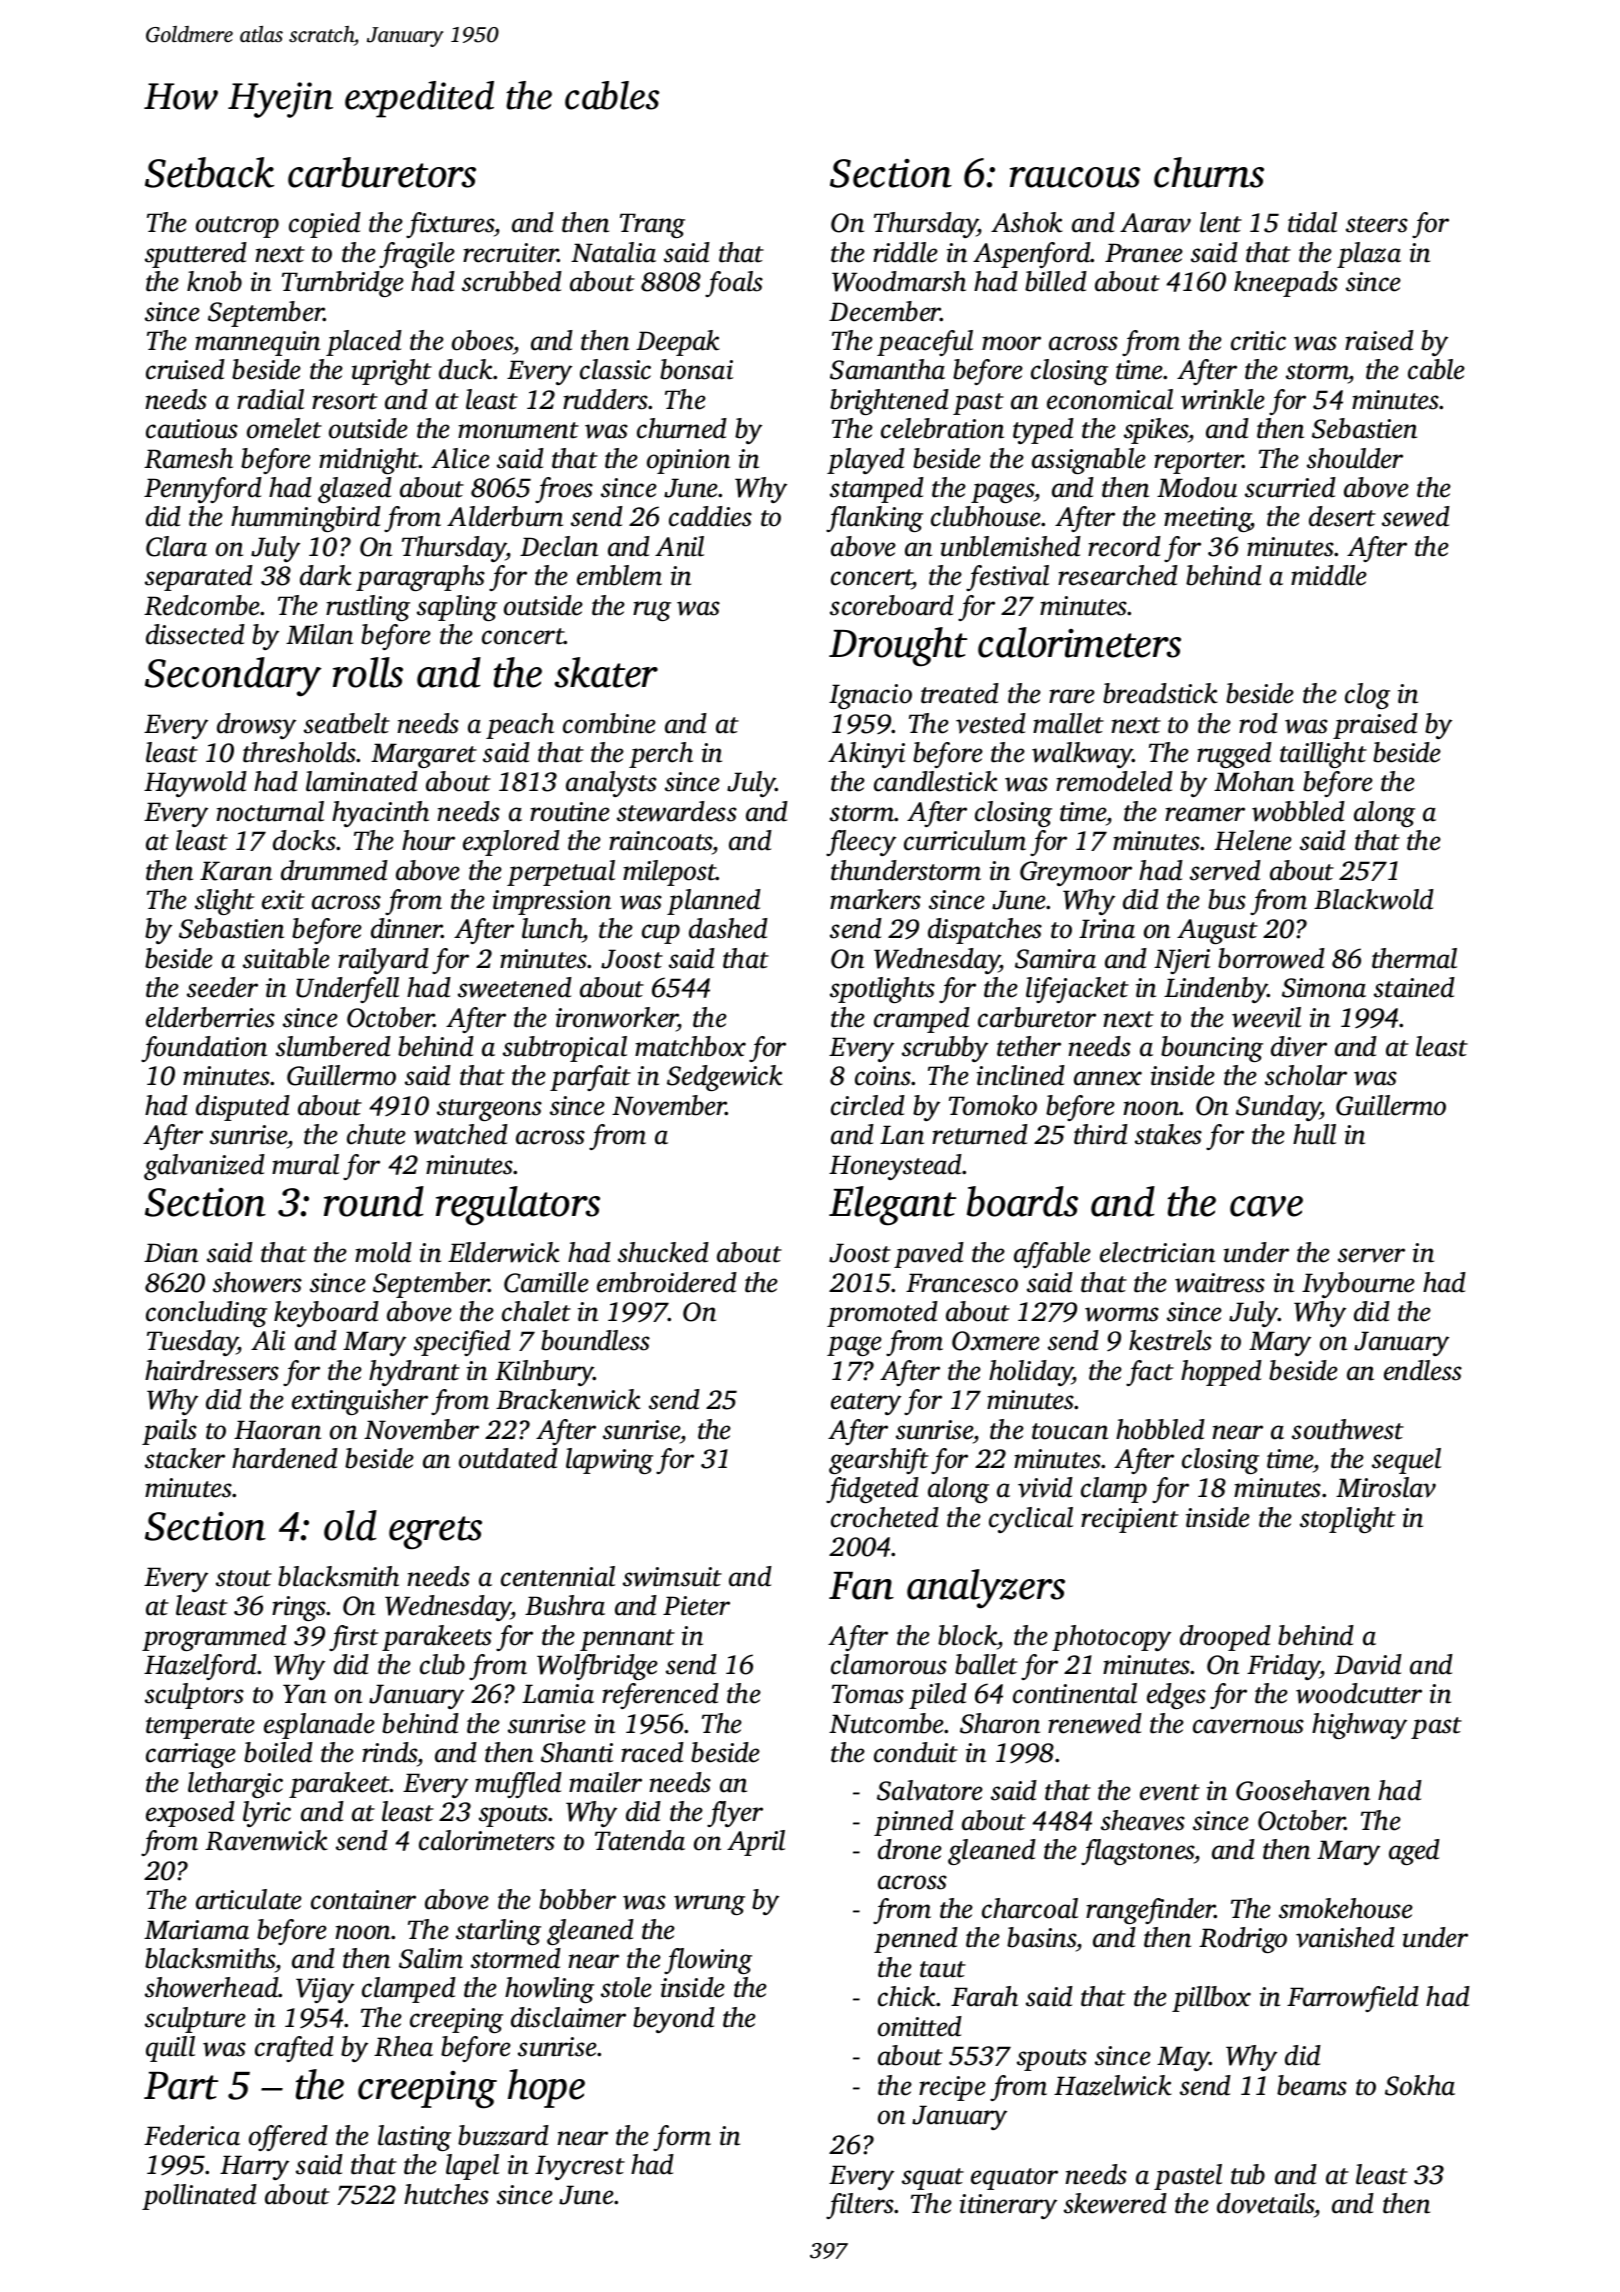 This screenshot has height=2292, width=1620. What do you see at coordinates (1022, 1201) in the screenshot?
I see `boards` at bounding box center [1022, 1201].
